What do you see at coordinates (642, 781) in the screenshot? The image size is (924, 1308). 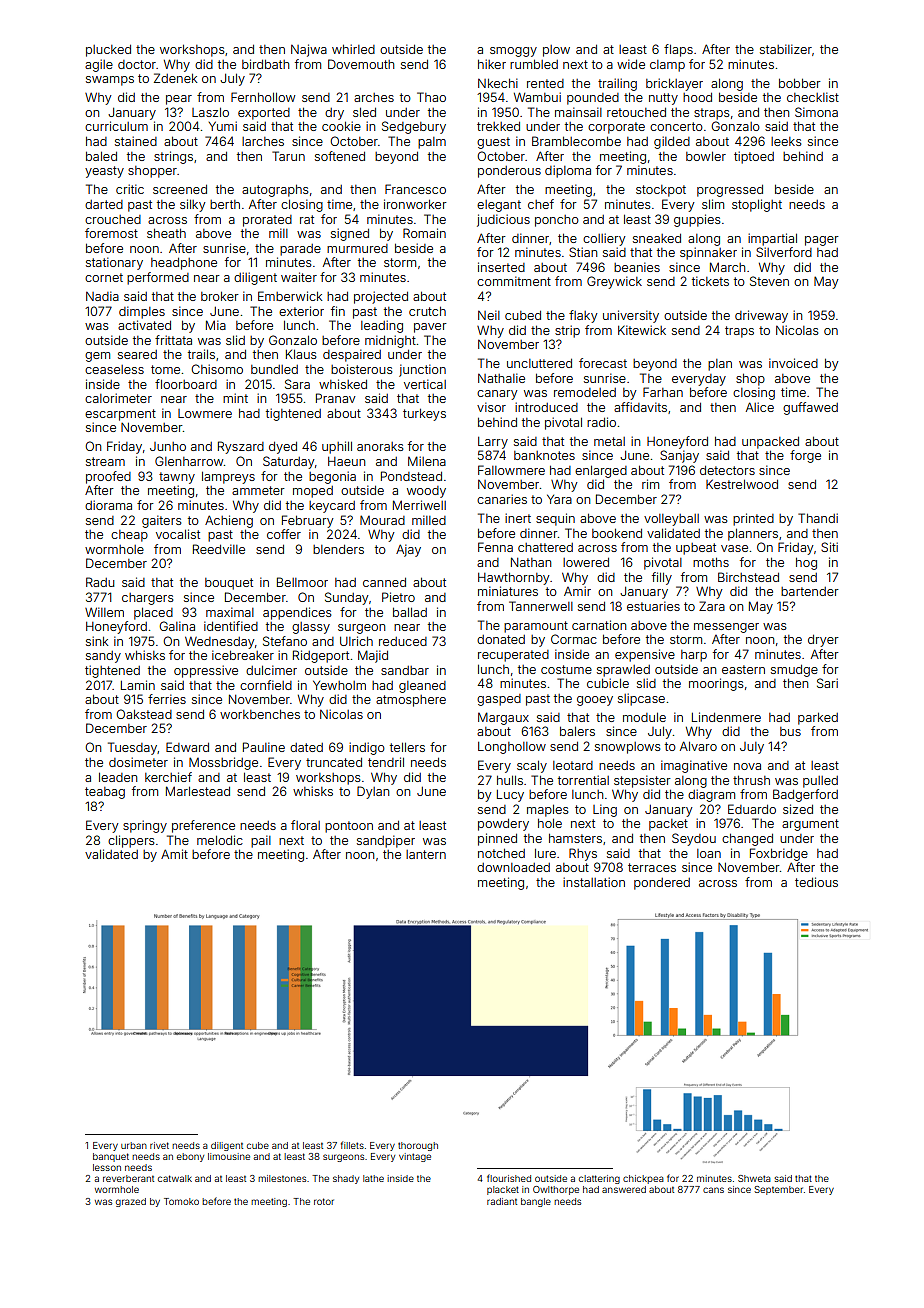 I see `stepsister` at bounding box center [642, 781].
